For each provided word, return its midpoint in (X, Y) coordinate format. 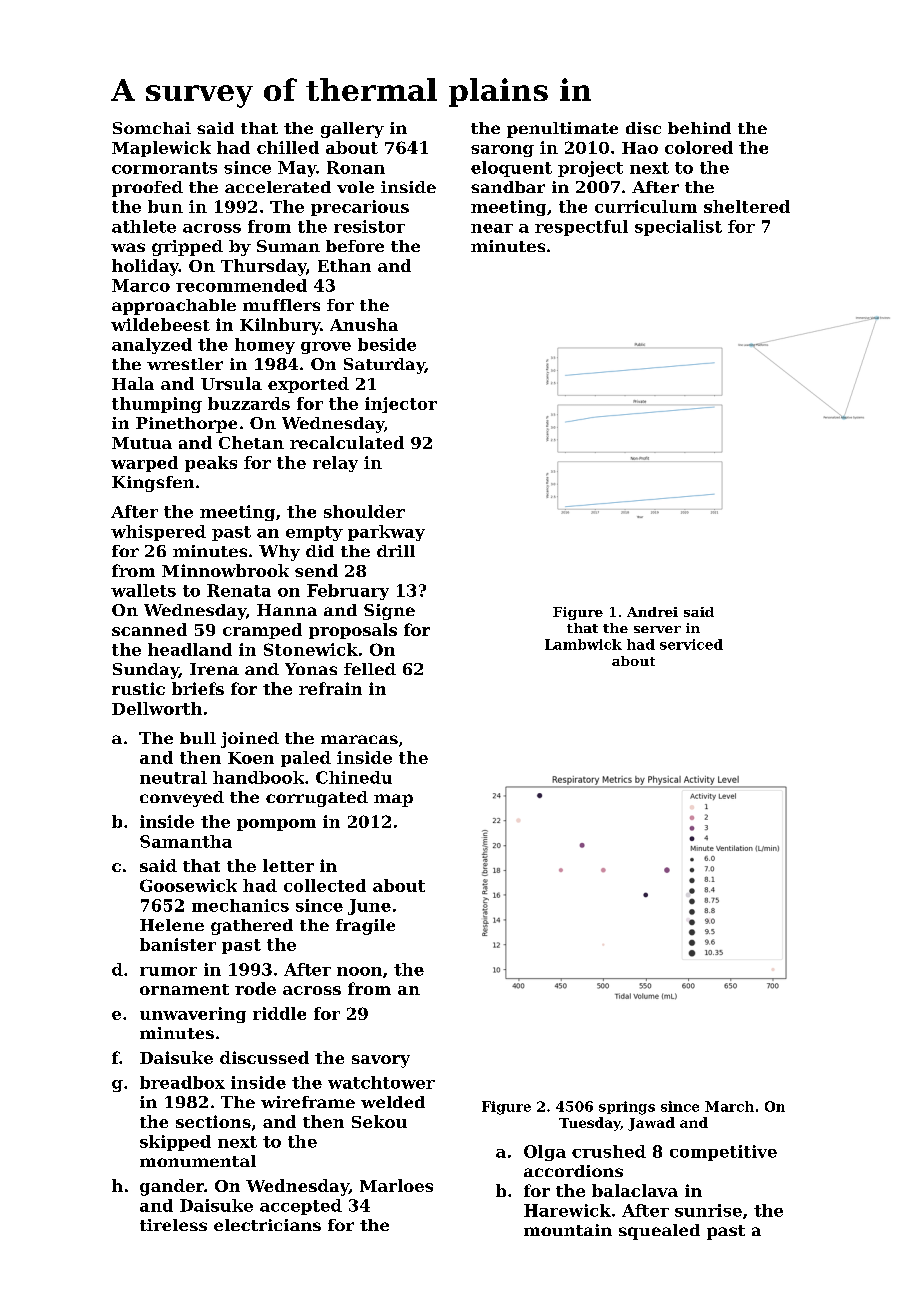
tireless (173, 1225)
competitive (723, 1153)
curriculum (646, 206)
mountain (568, 1230)
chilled (288, 147)
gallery (352, 130)
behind (699, 128)
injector (401, 405)
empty (314, 533)
